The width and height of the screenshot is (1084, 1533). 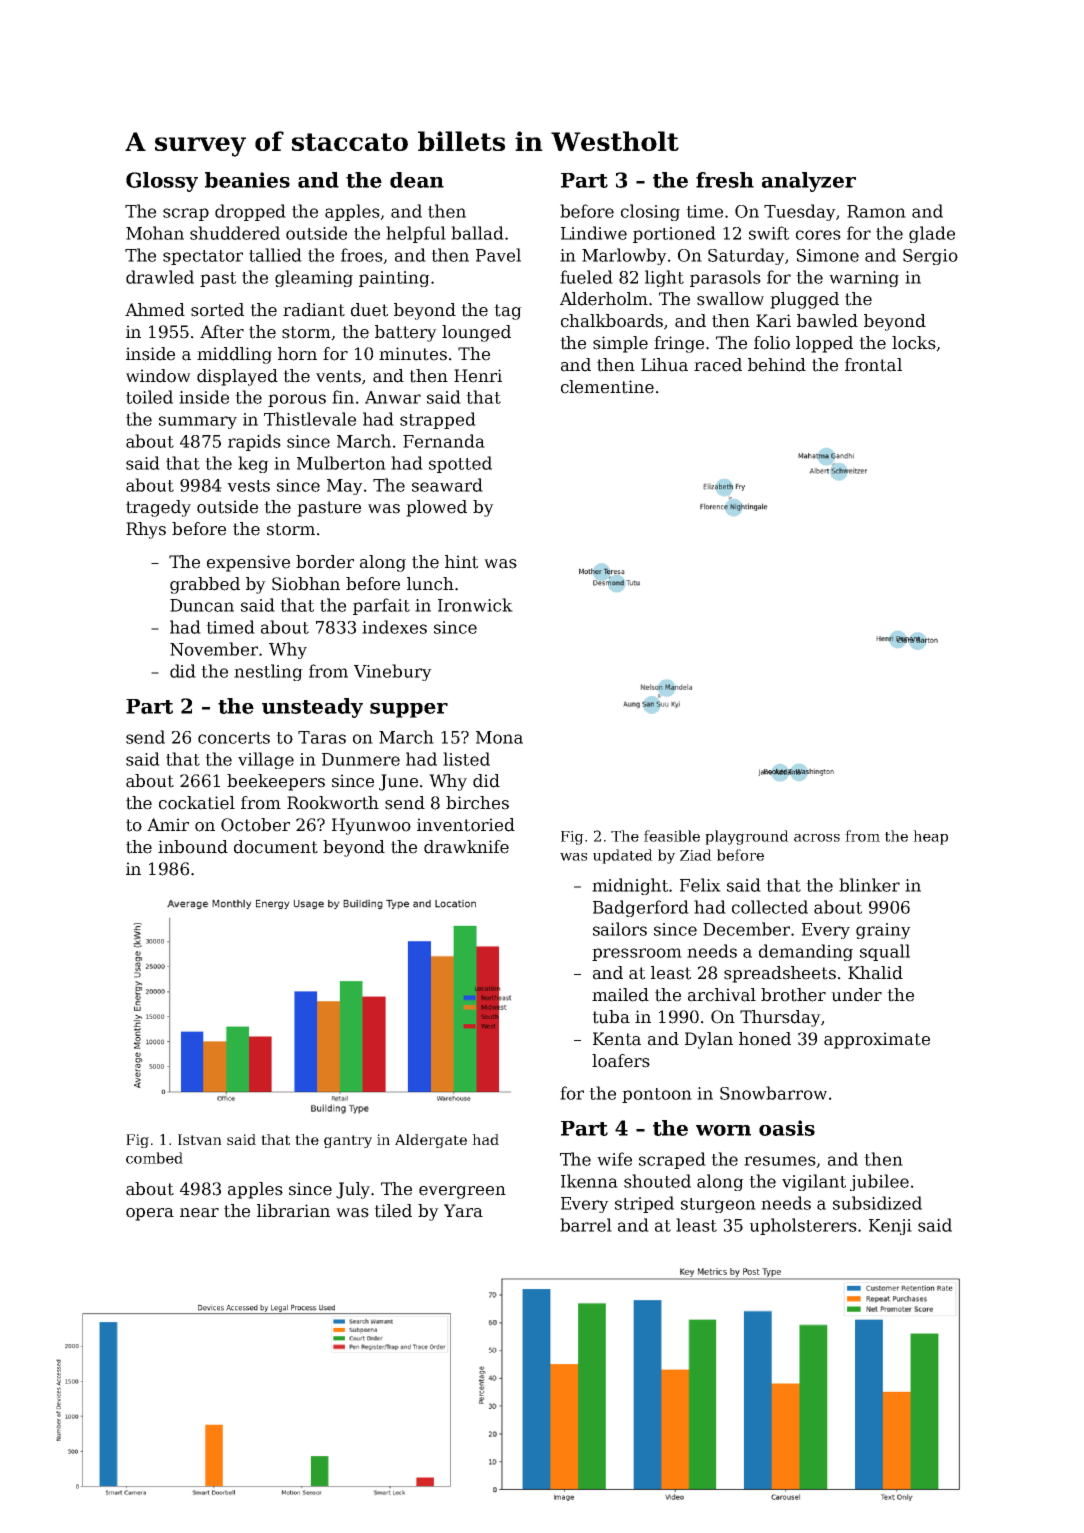 I want to click on Ironwick, so click(x=475, y=605).
